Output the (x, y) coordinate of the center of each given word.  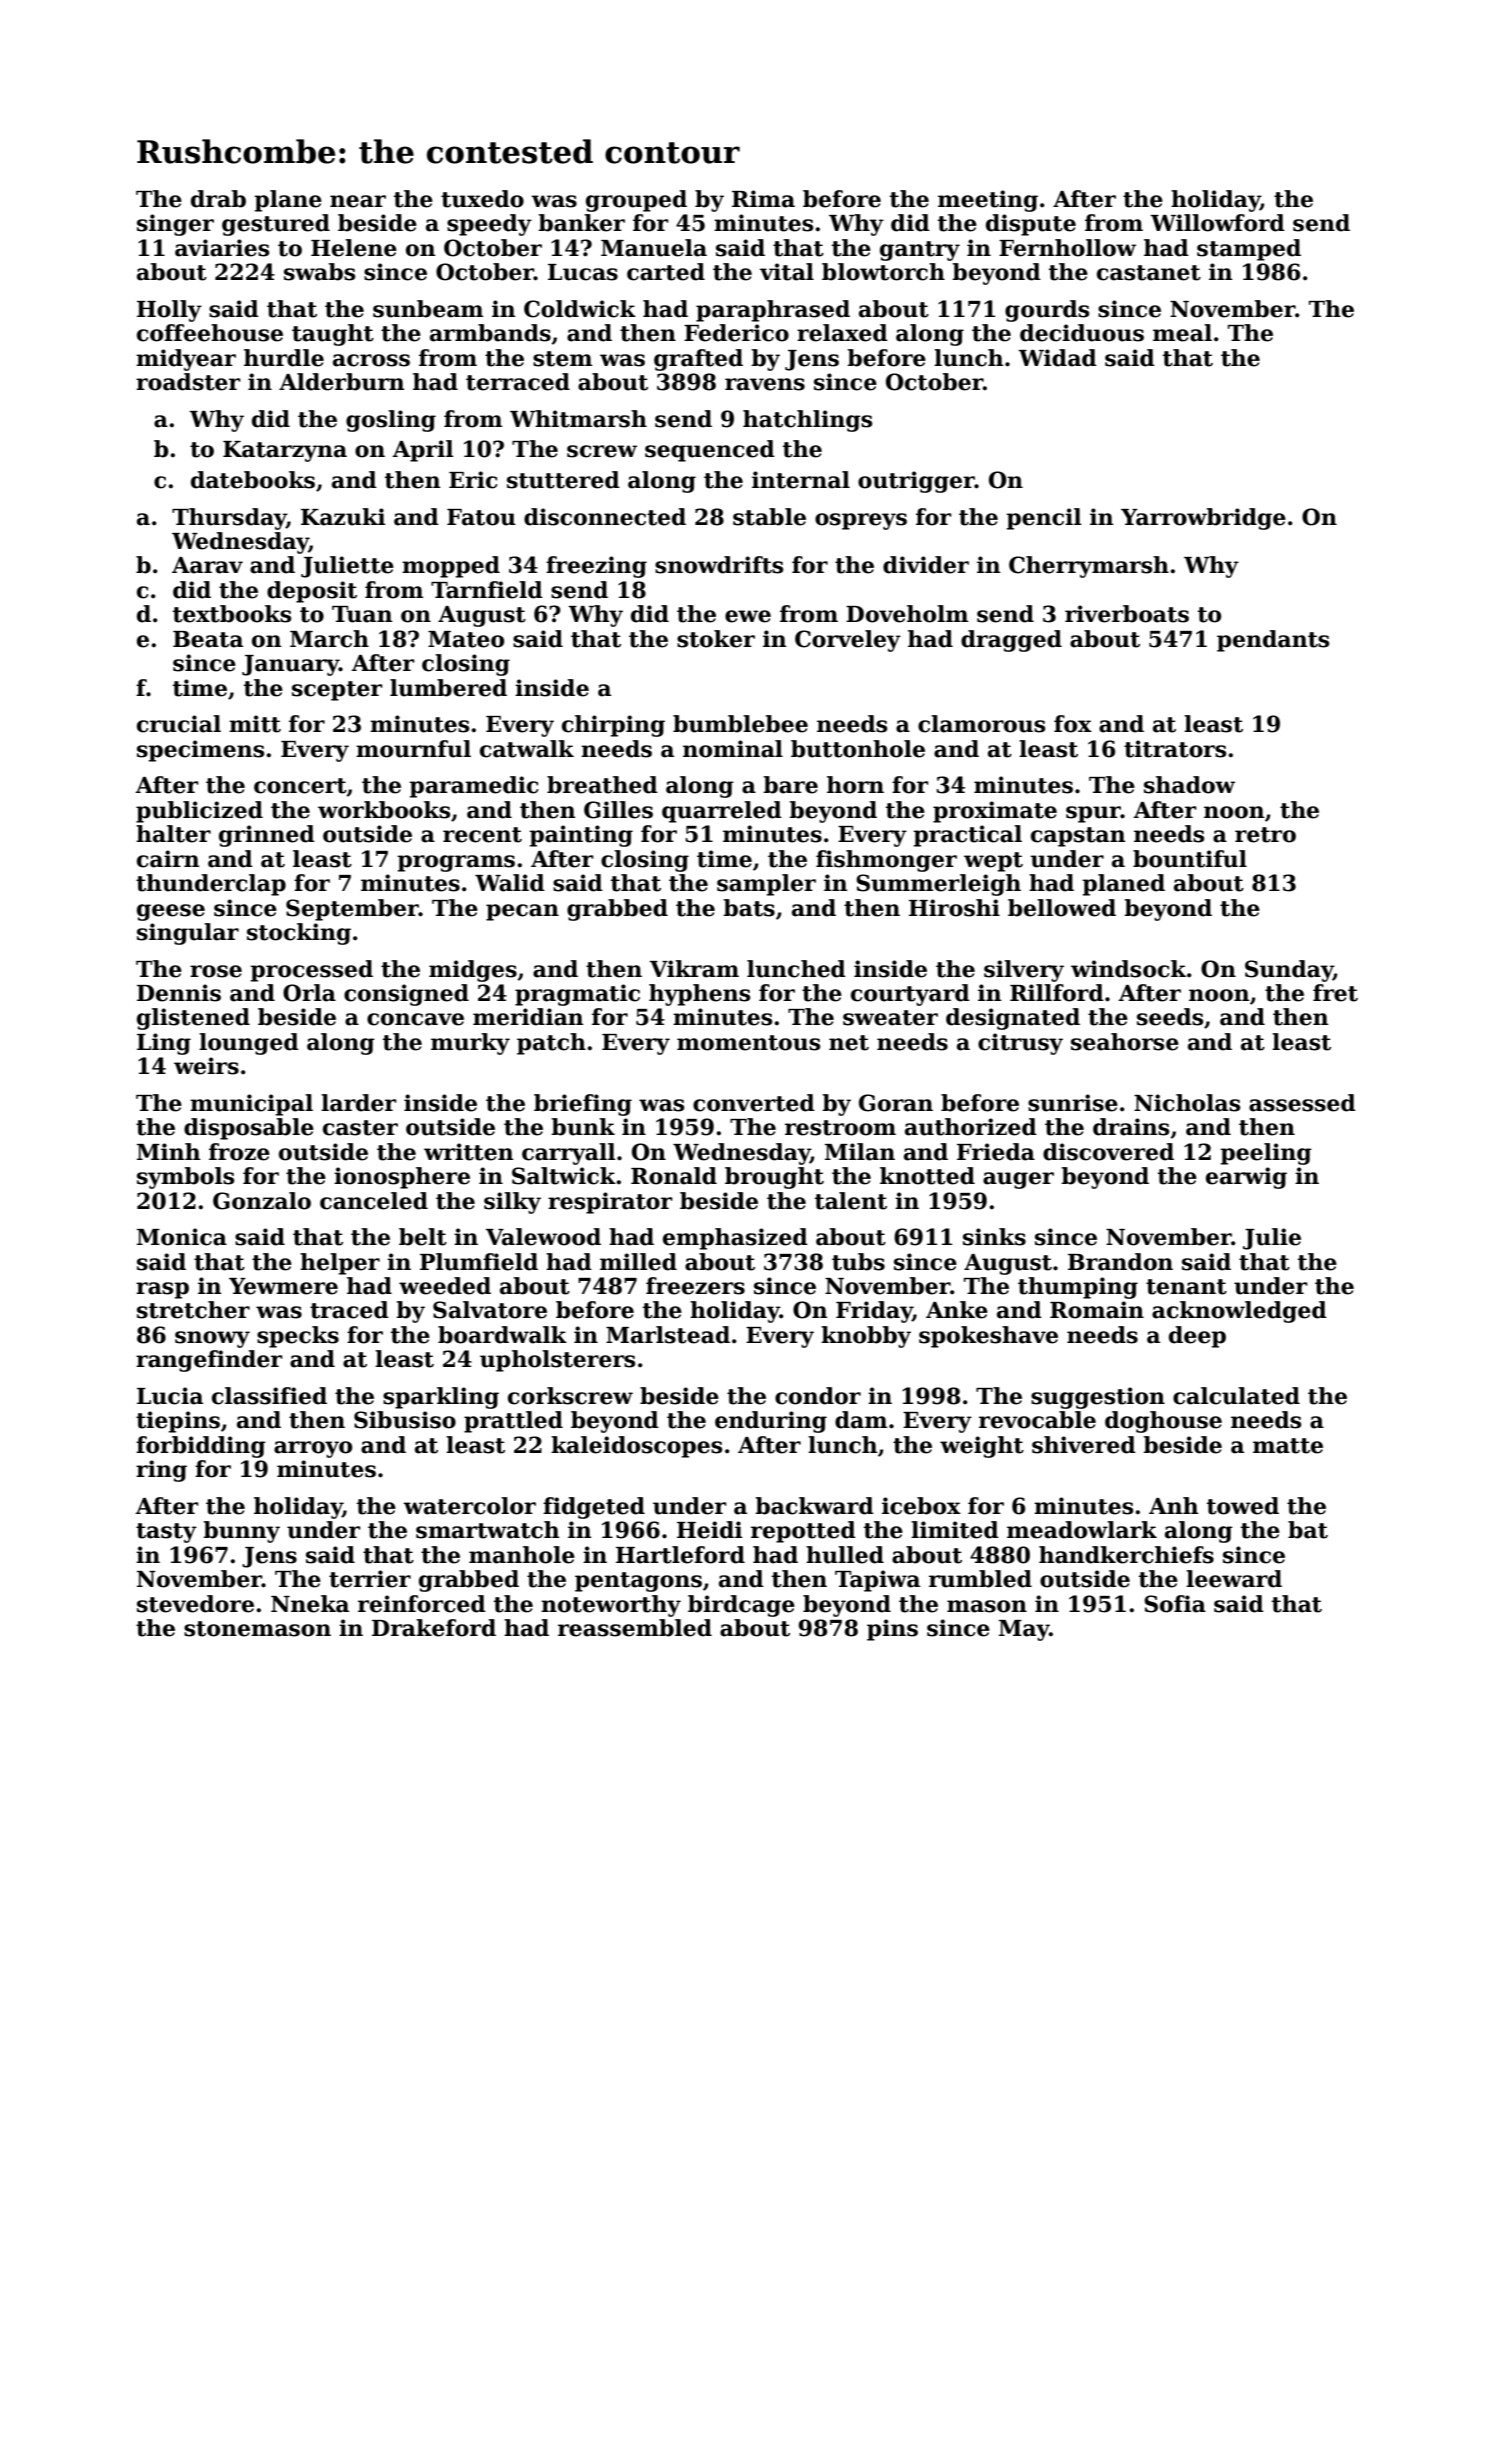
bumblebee (740, 724)
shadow (1189, 785)
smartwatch (488, 1530)
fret (1335, 993)
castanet (1149, 273)
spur (1093, 814)
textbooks (232, 614)
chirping (613, 726)
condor (818, 1396)
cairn (168, 859)
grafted (698, 360)
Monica (182, 1237)
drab (218, 199)
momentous (748, 1043)
